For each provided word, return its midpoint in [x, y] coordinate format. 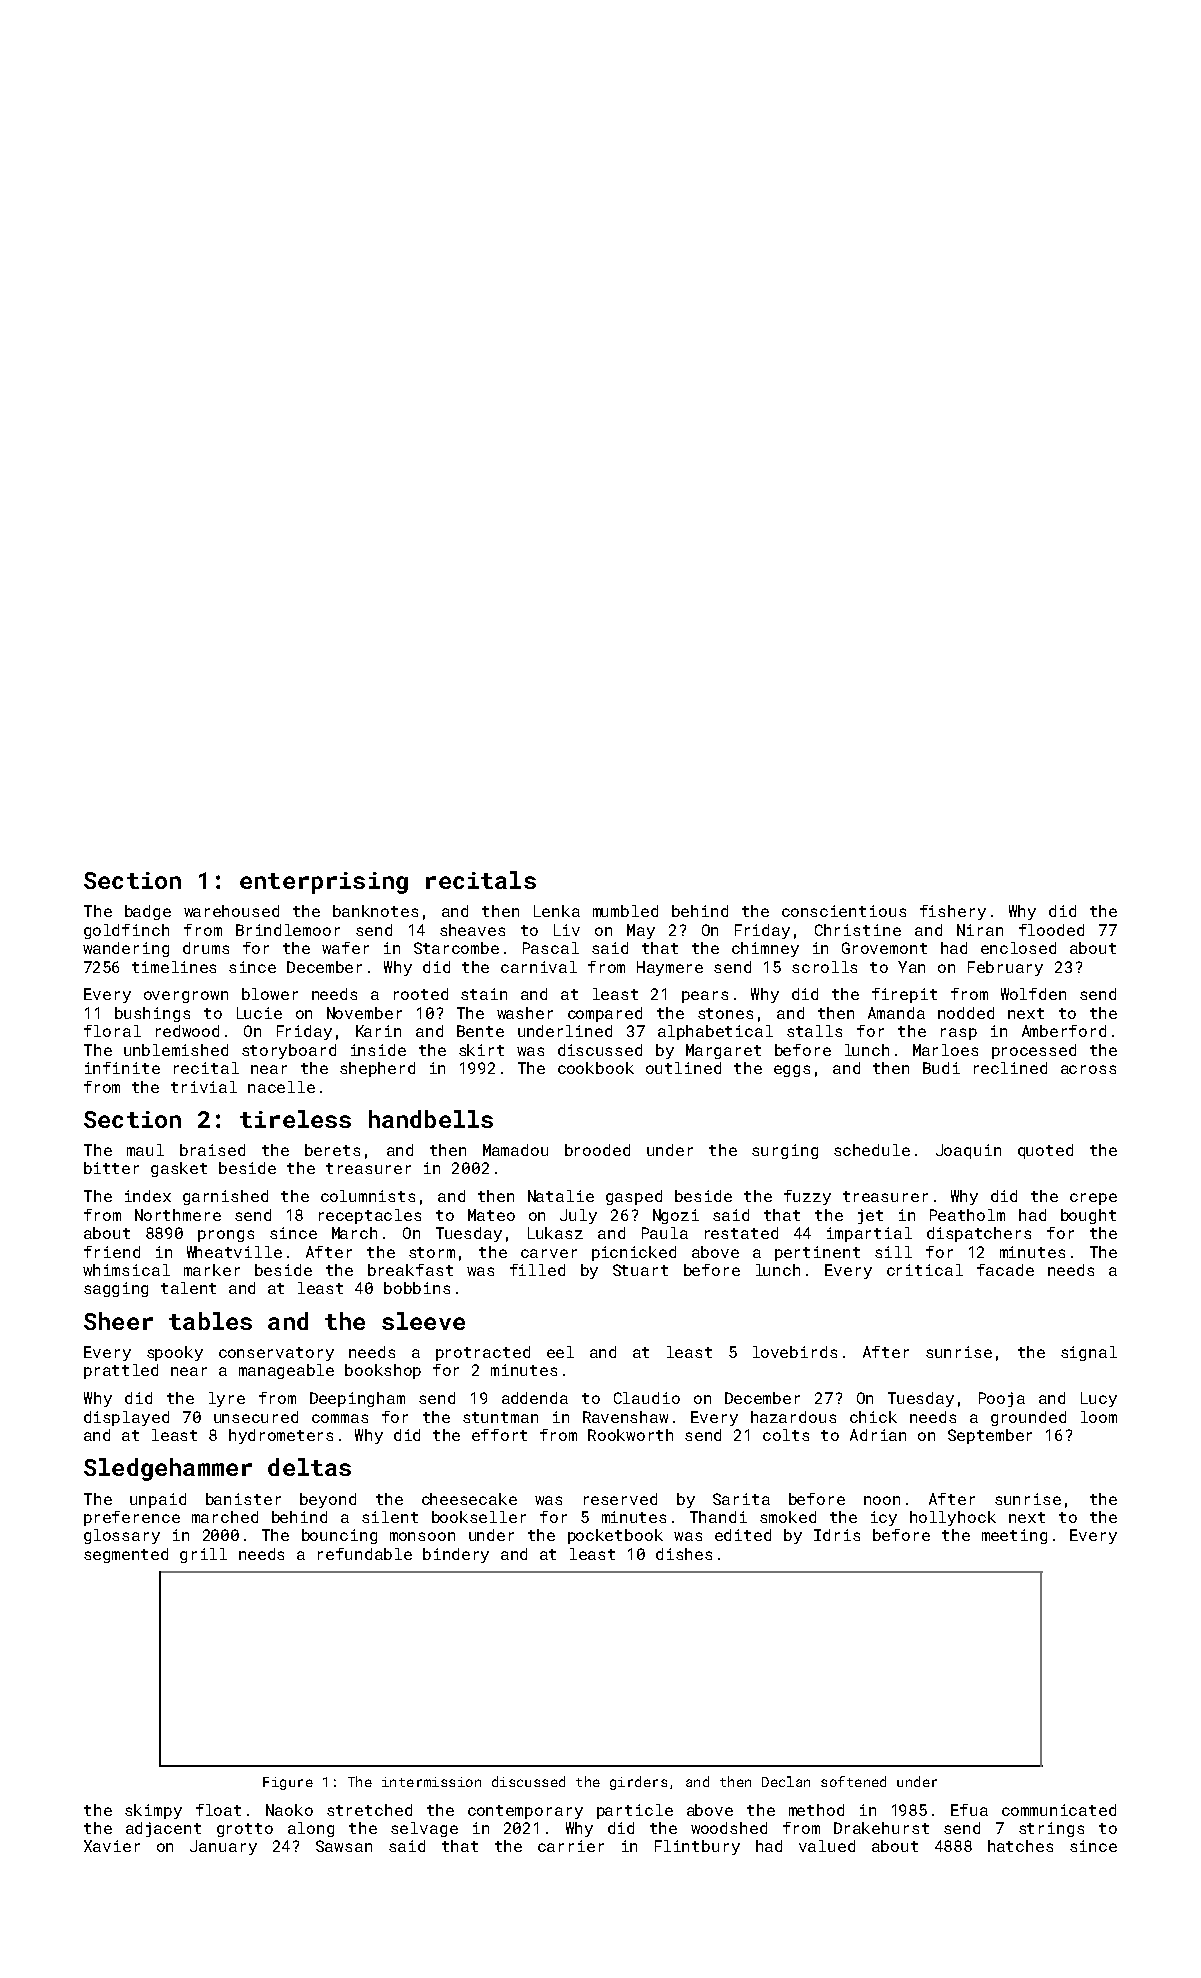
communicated [1059, 1810]
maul [145, 1150]
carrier [571, 1846]
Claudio [647, 1398]
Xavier [112, 1846]
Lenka [557, 911]
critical [925, 1270]
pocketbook [615, 1536]
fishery [953, 912]
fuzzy [807, 1197]
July [578, 1216]
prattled [121, 1371]
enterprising [324, 883]
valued [827, 1846]
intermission [431, 1782]
